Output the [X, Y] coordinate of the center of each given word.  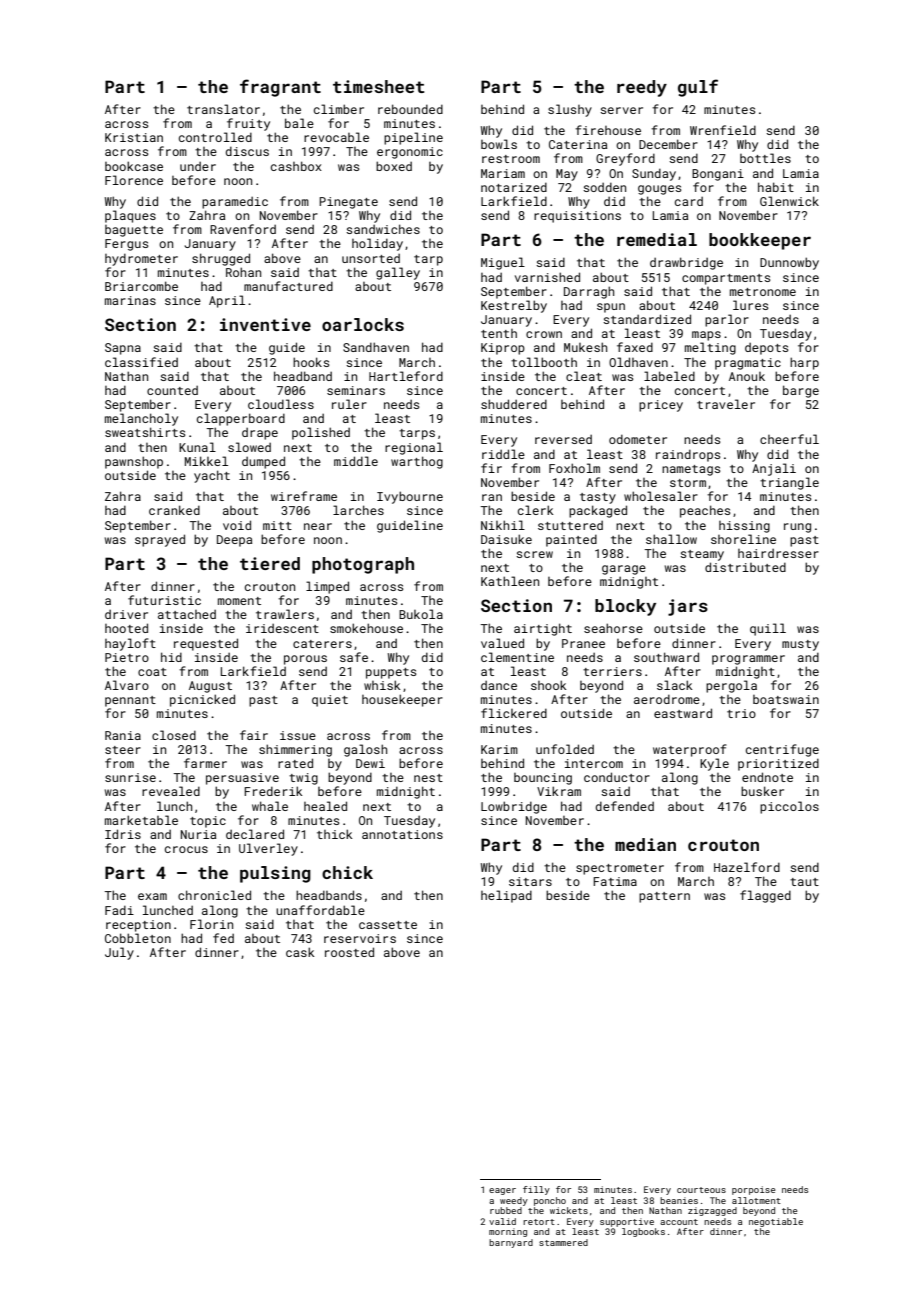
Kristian [134, 137]
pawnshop [134, 462]
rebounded [410, 109]
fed [223, 938]
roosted [349, 952]
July [119, 953]
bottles [765, 158]
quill [768, 629]
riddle [503, 454]
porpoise [754, 1190]
